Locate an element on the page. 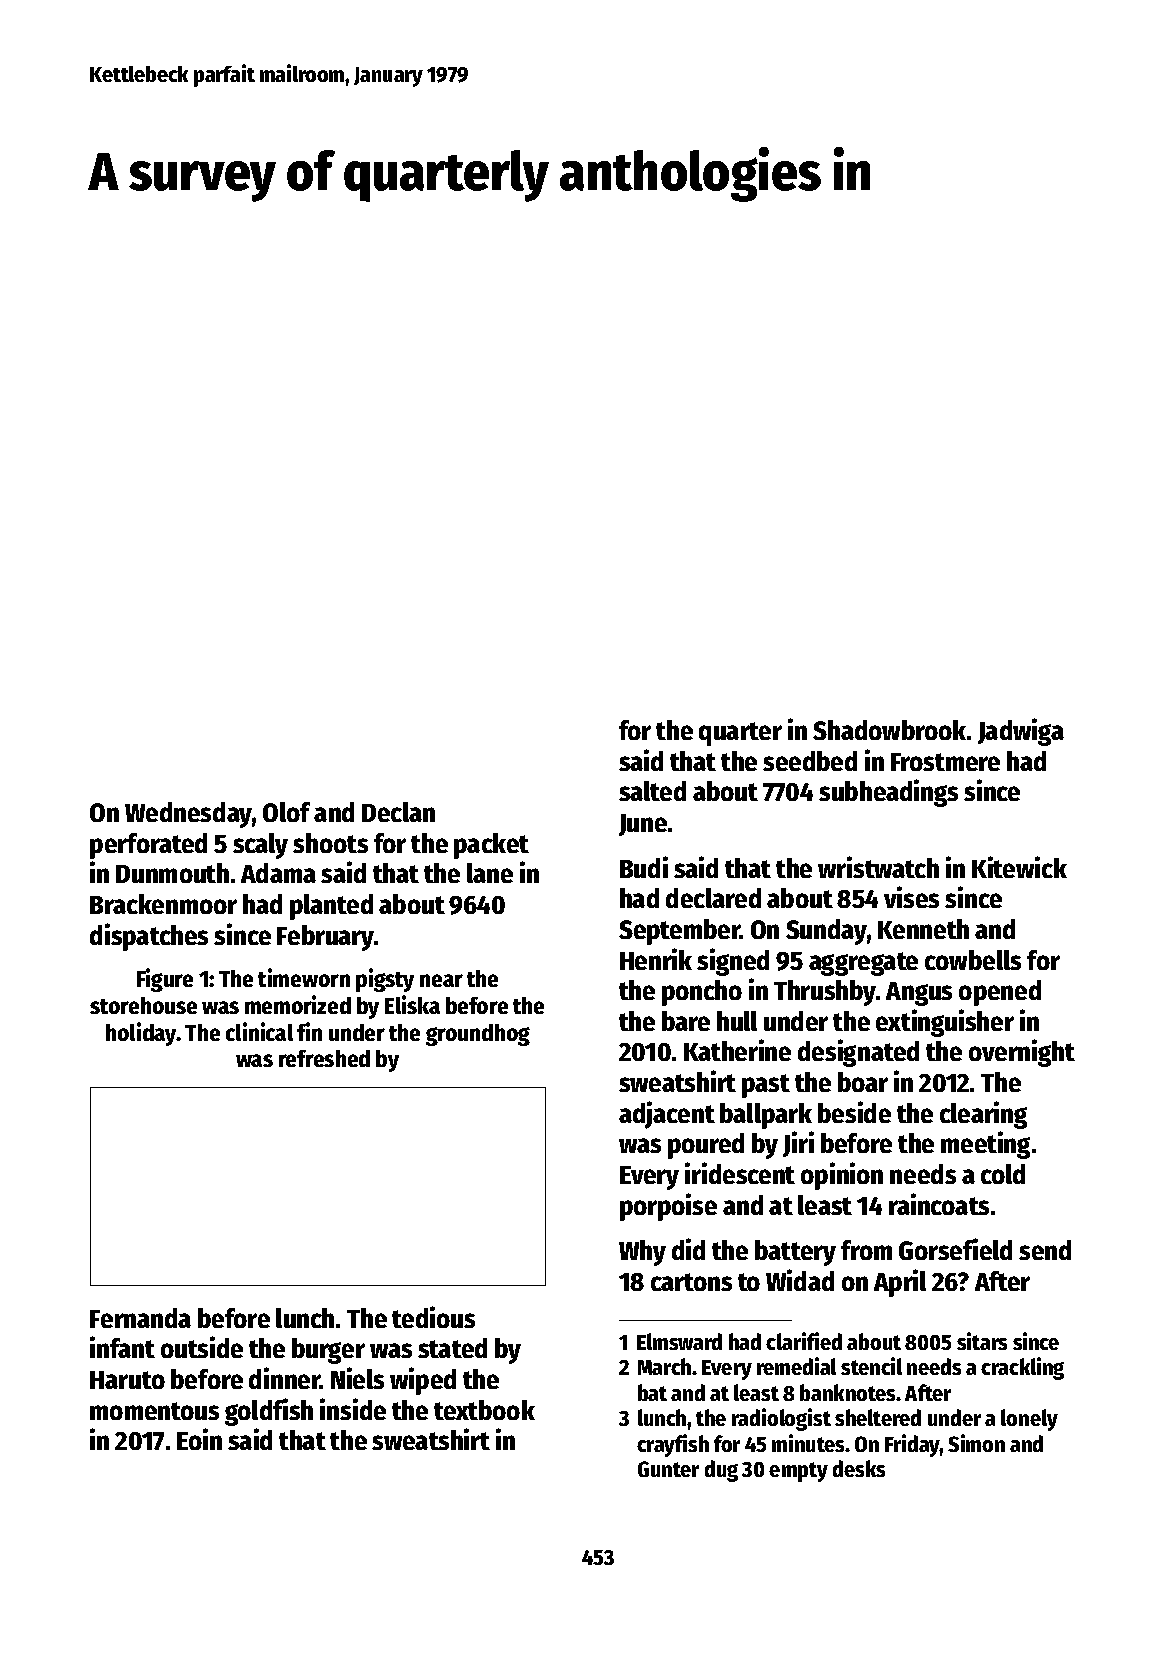 The width and height of the image is (1165, 1654). cowbells is located at coordinates (973, 960).
